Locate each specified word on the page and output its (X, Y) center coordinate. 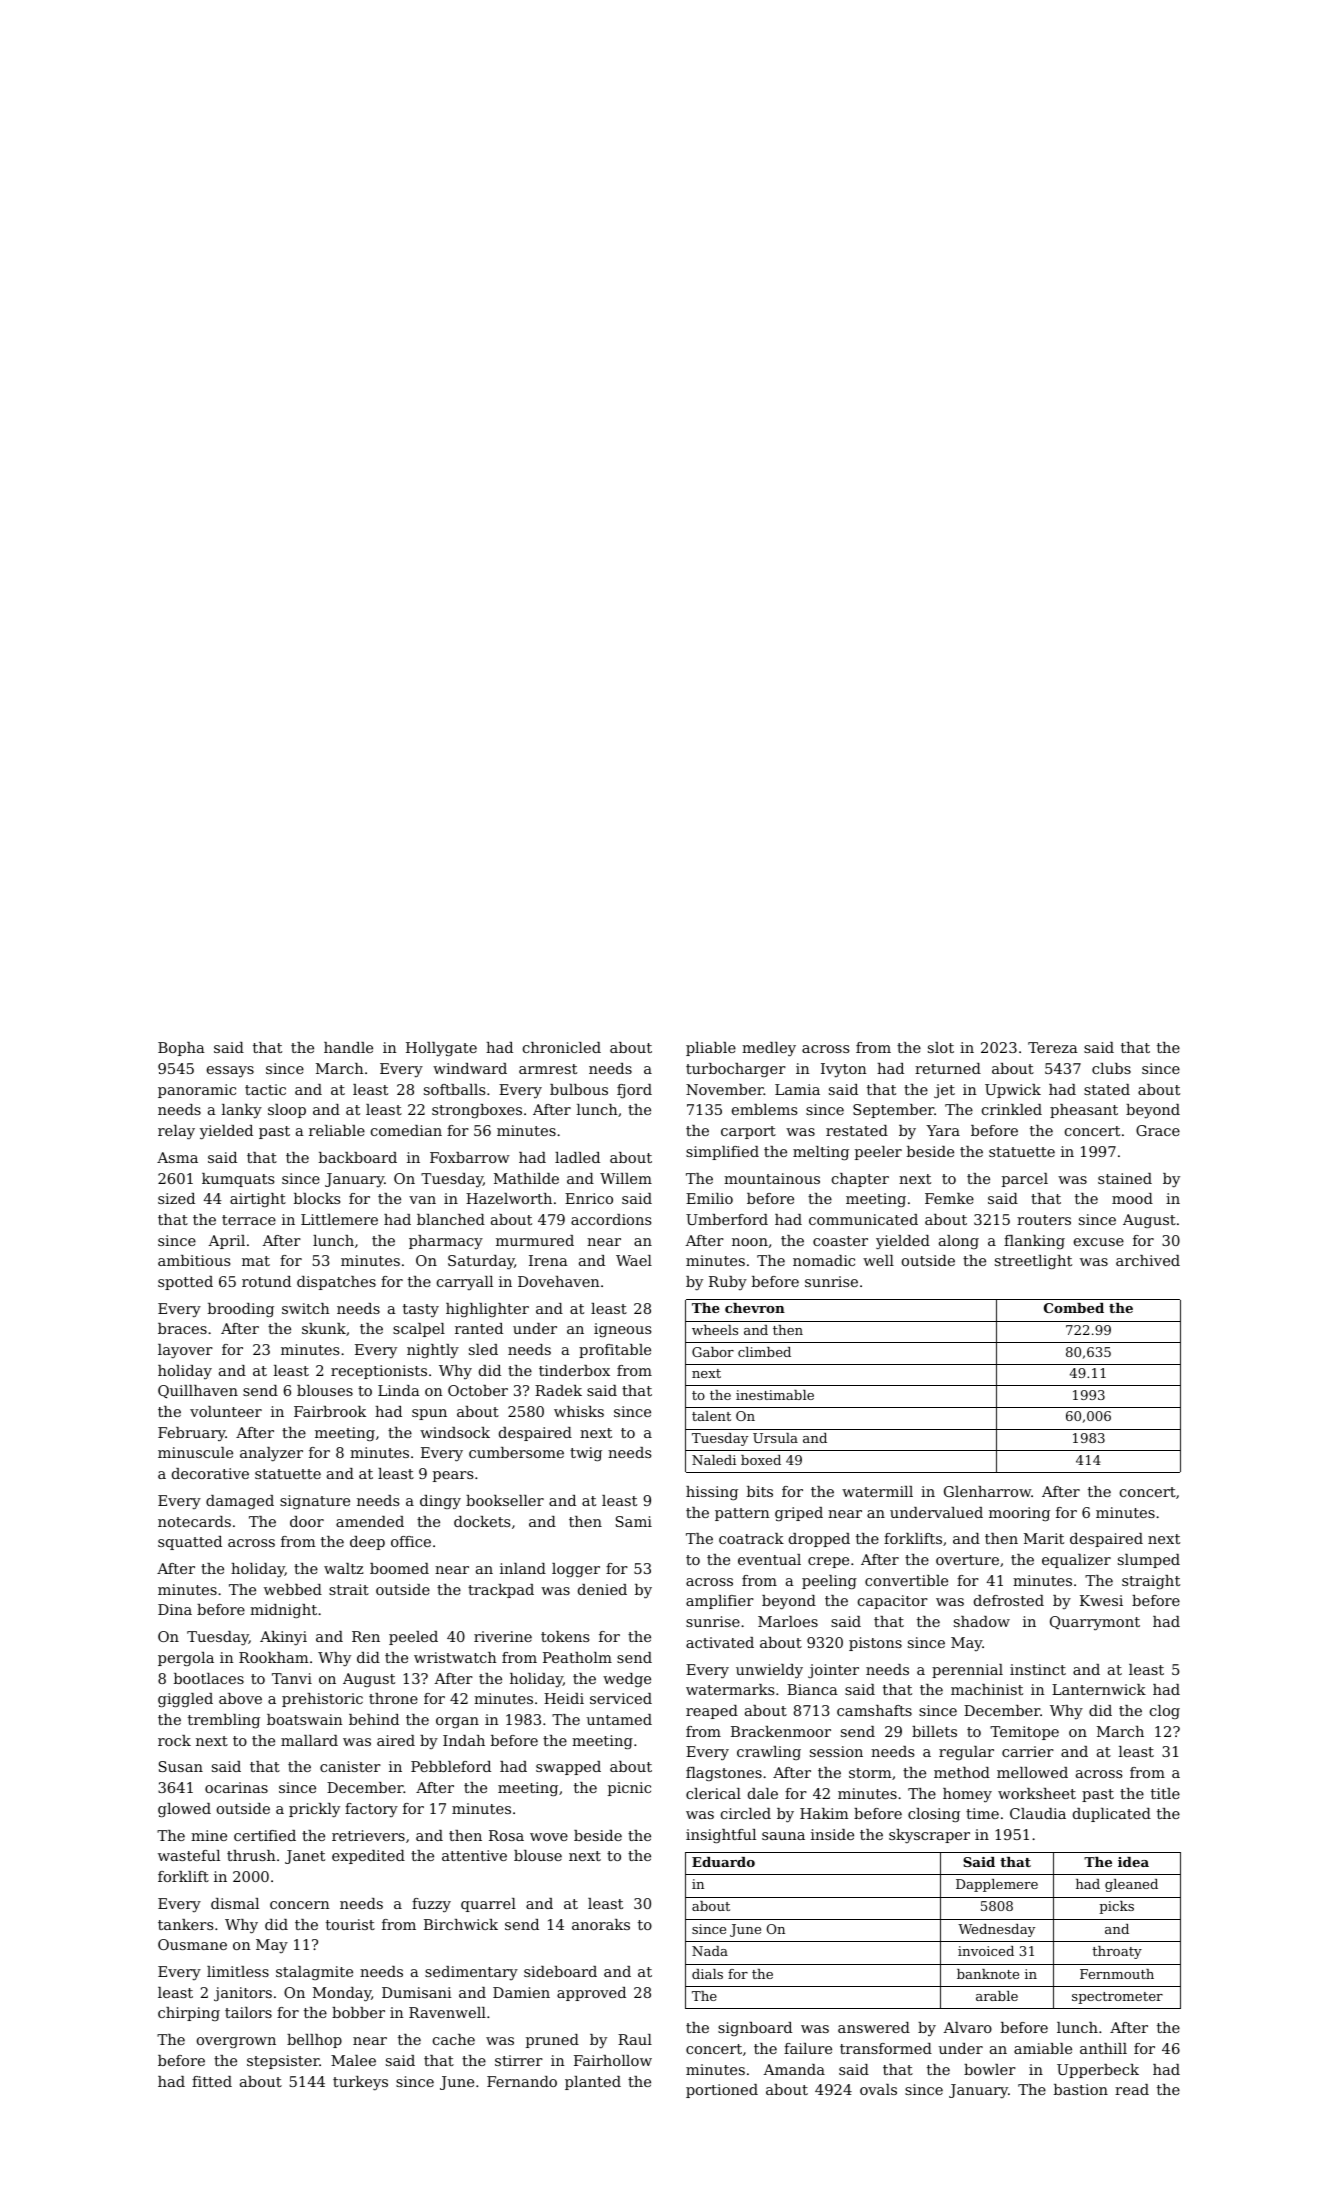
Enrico (589, 1198)
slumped (1149, 1561)
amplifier (720, 1602)
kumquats (238, 1180)
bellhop (314, 2041)
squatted (190, 1543)
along (959, 1242)
